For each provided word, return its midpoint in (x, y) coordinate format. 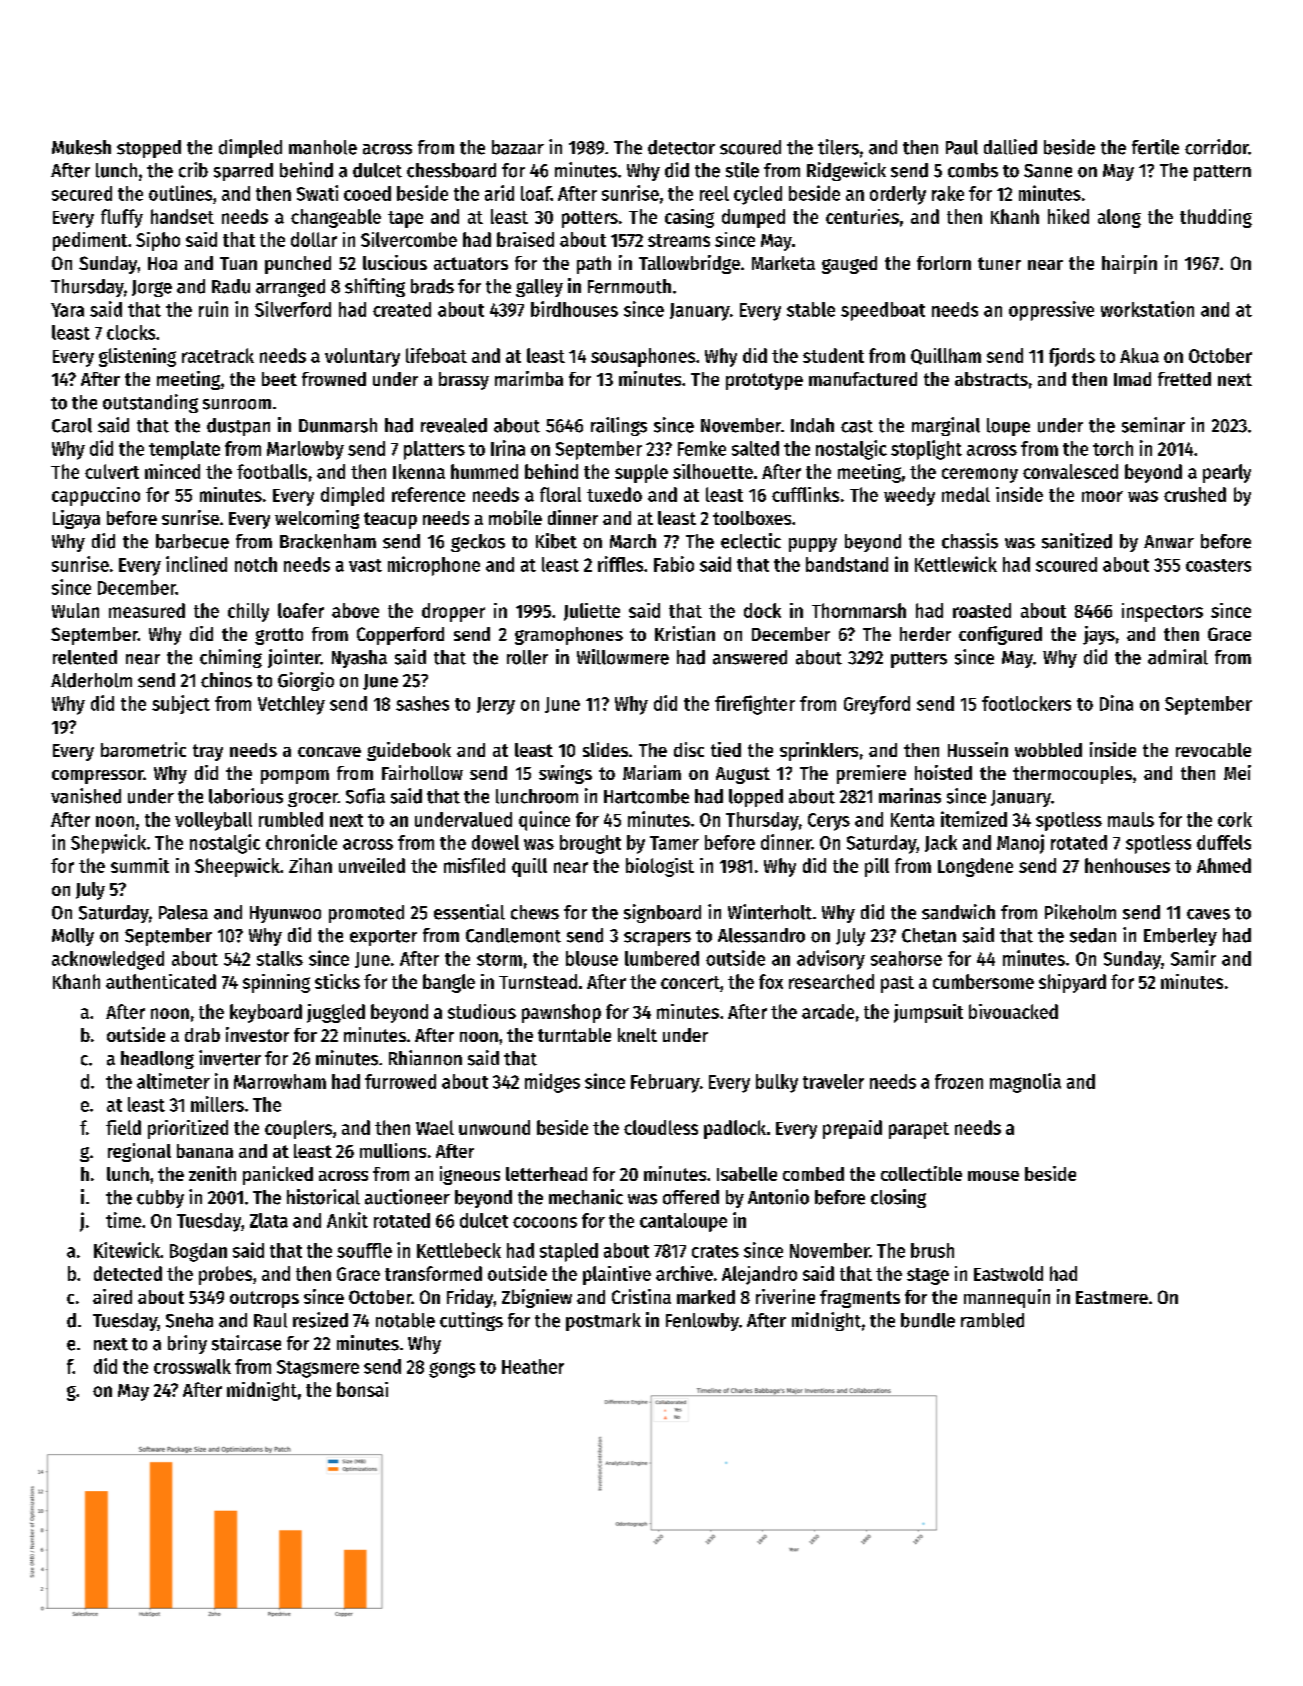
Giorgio (306, 681)
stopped (149, 149)
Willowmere (623, 657)
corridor (1217, 147)
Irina (508, 448)
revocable (1213, 750)
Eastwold (1008, 1273)
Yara (67, 310)
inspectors (1162, 612)
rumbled (291, 819)
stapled (569, 1252)
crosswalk (192, 1366)
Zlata (269, 1220)
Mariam (652, 772)
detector (681, 147)
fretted (1184, 379)
